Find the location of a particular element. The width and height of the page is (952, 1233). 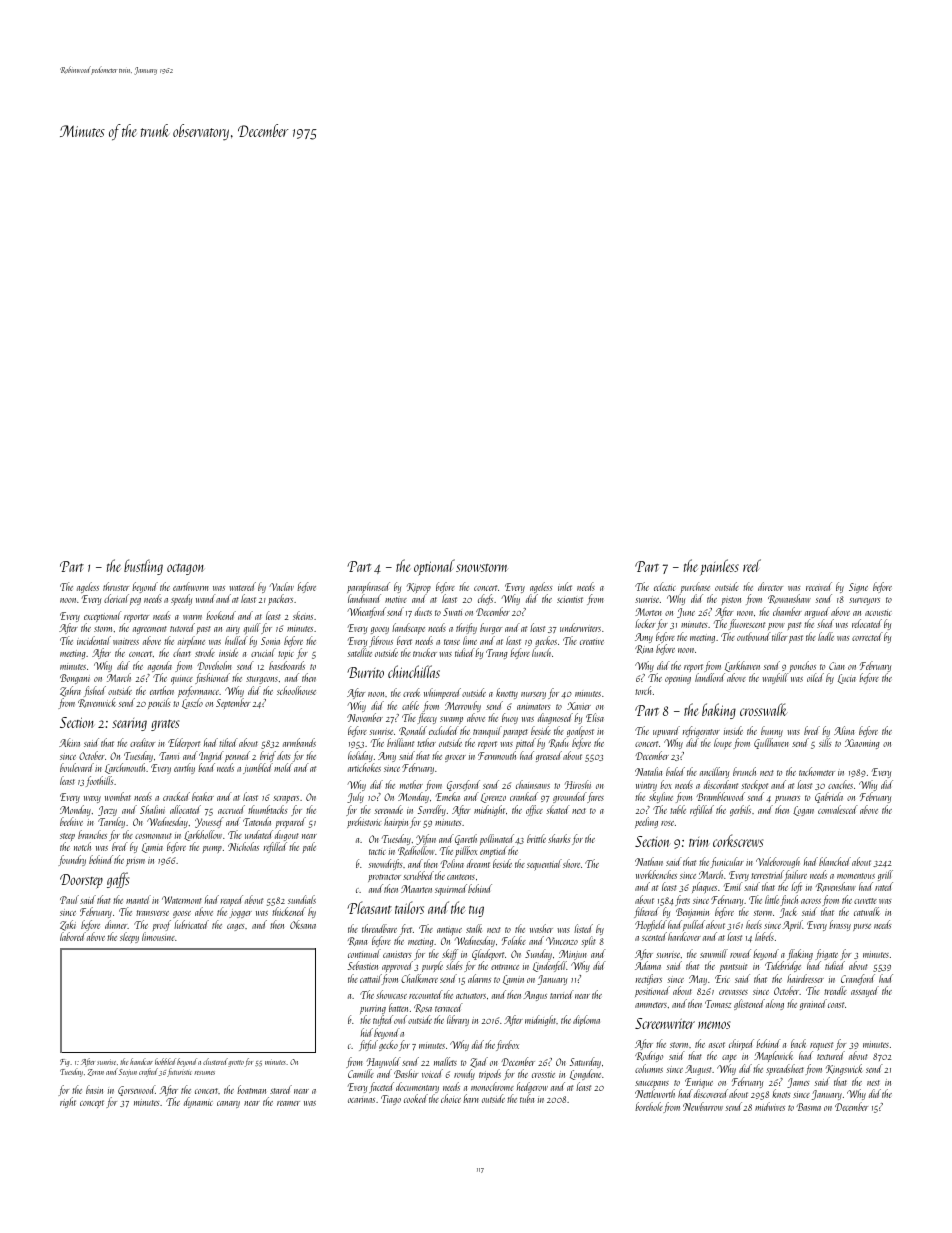

blanched is located at coordinates (835, 861).
